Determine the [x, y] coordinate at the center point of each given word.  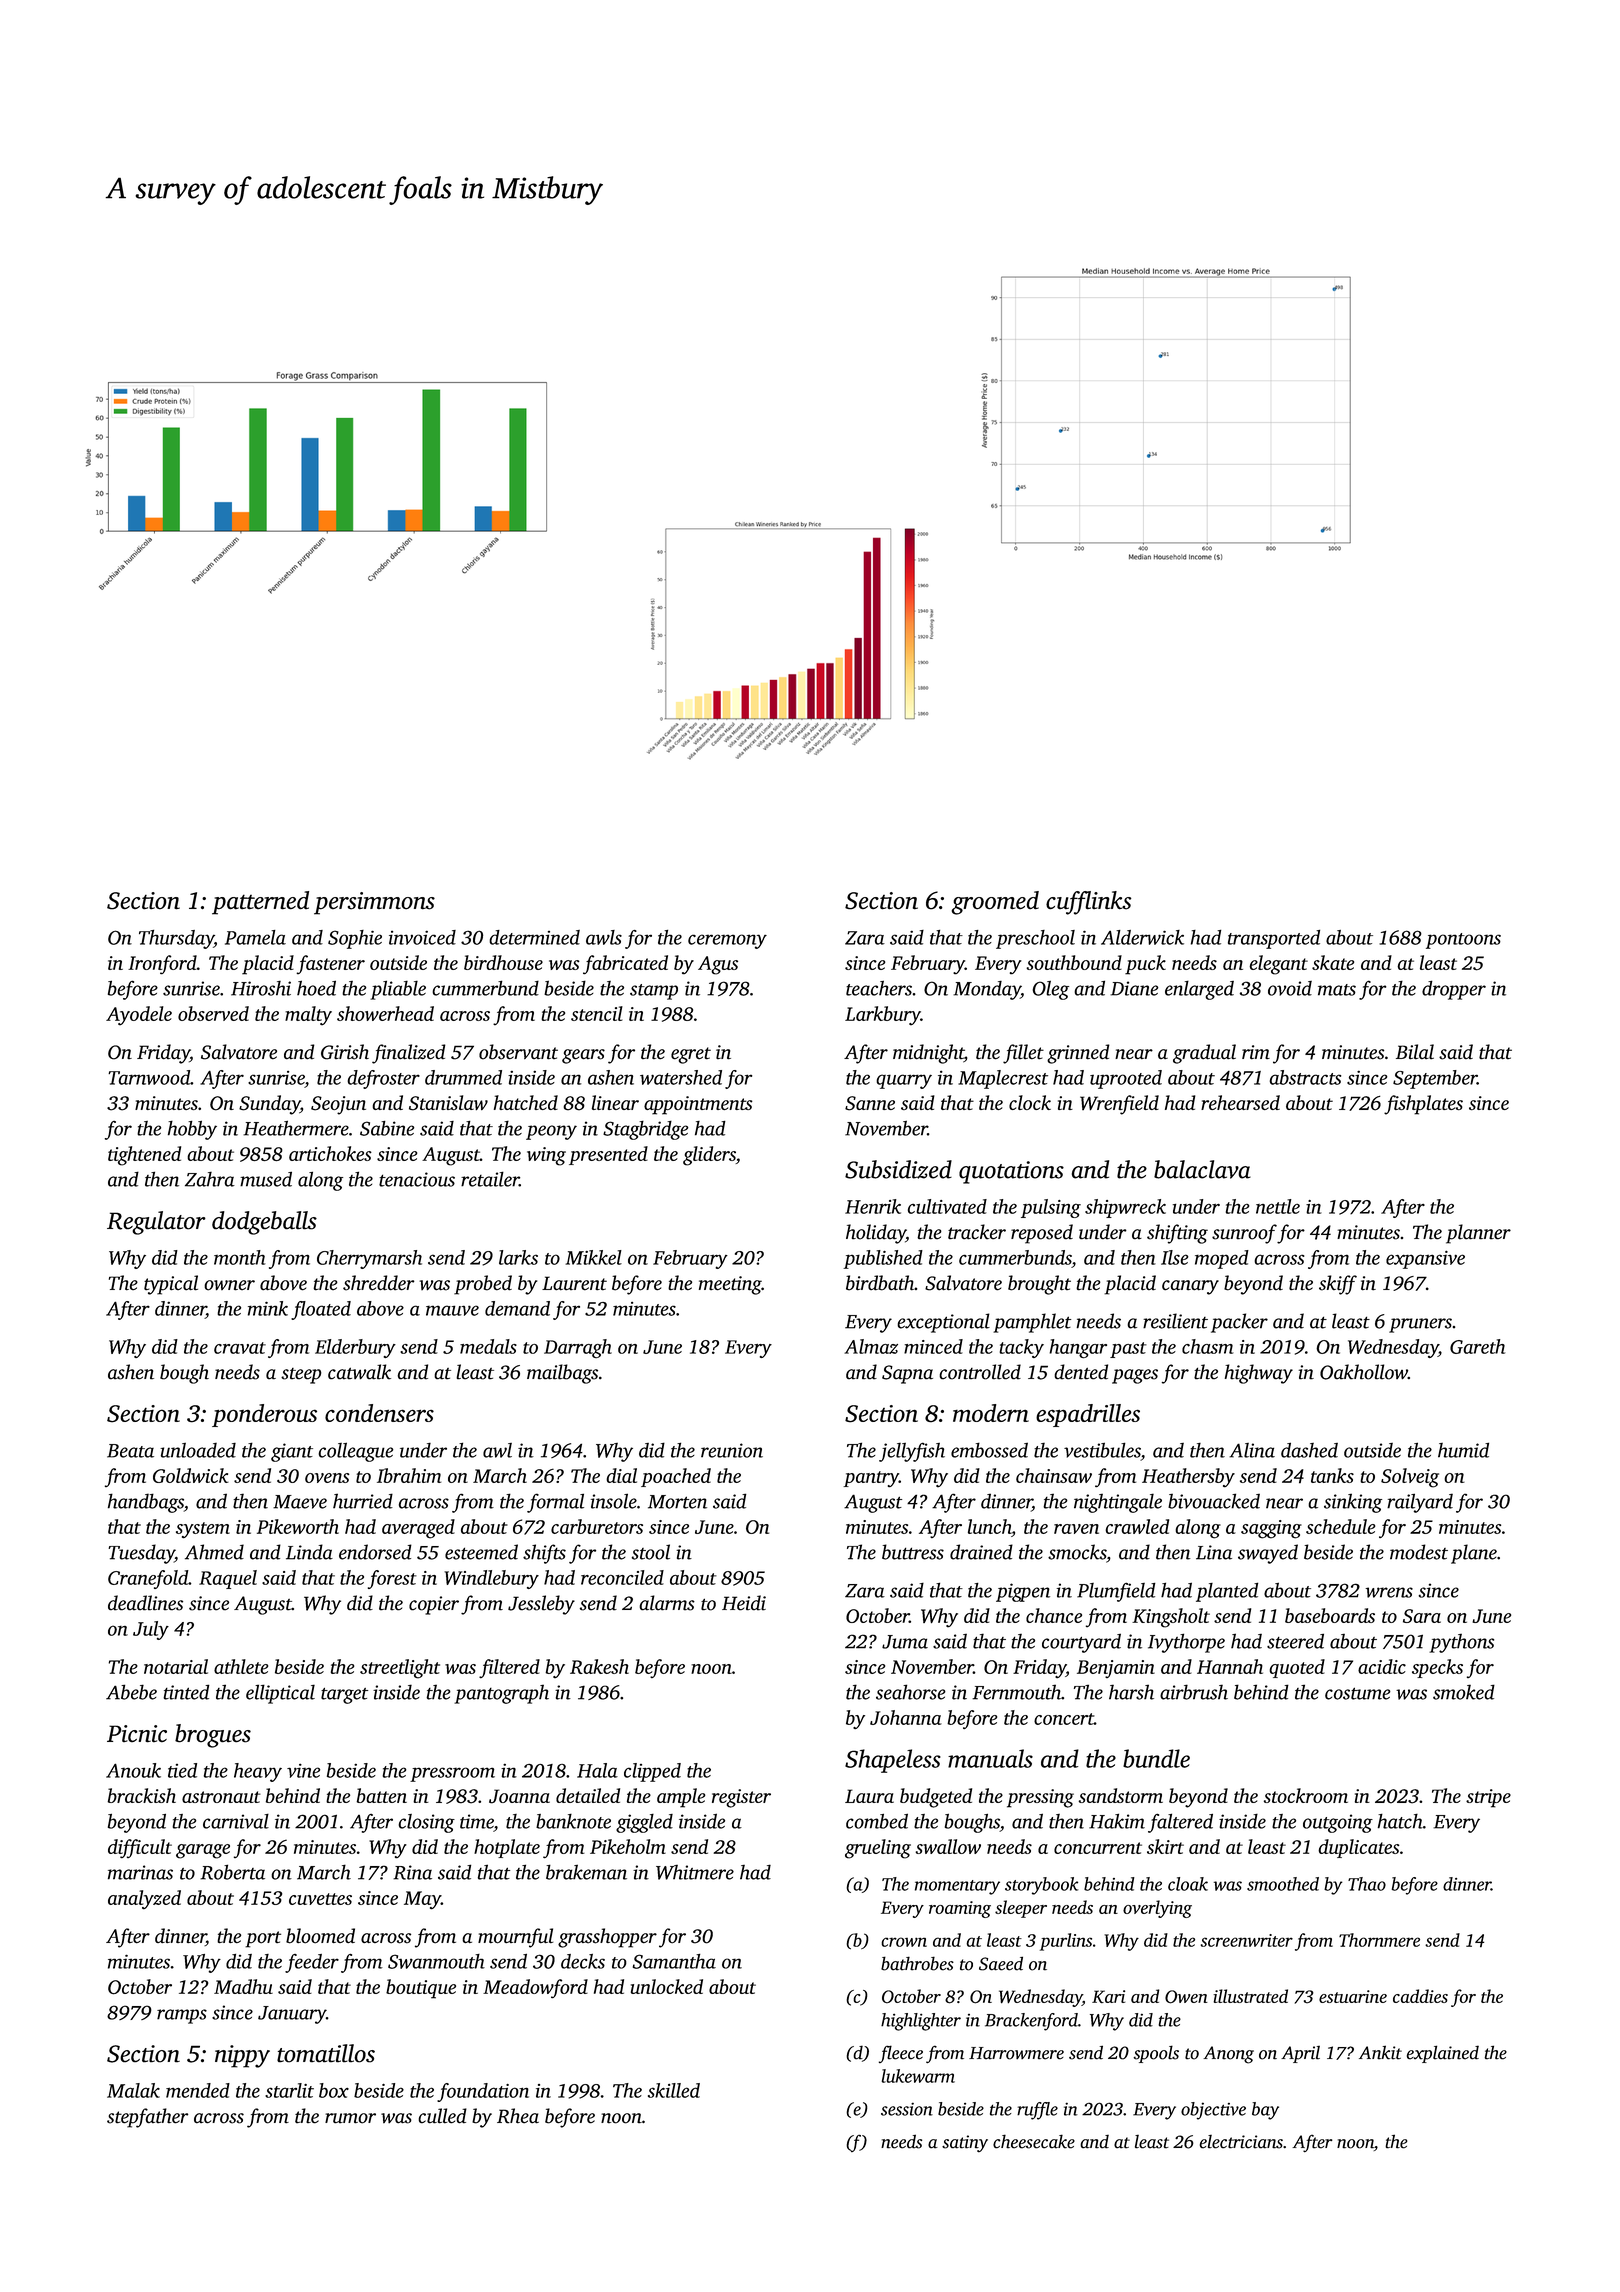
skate [1333, 962]
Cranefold [148, 1579]
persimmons [374, 903]
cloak [1188, 1884]
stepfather [147, 2118]
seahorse [911, 1692]
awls [604, 937]
